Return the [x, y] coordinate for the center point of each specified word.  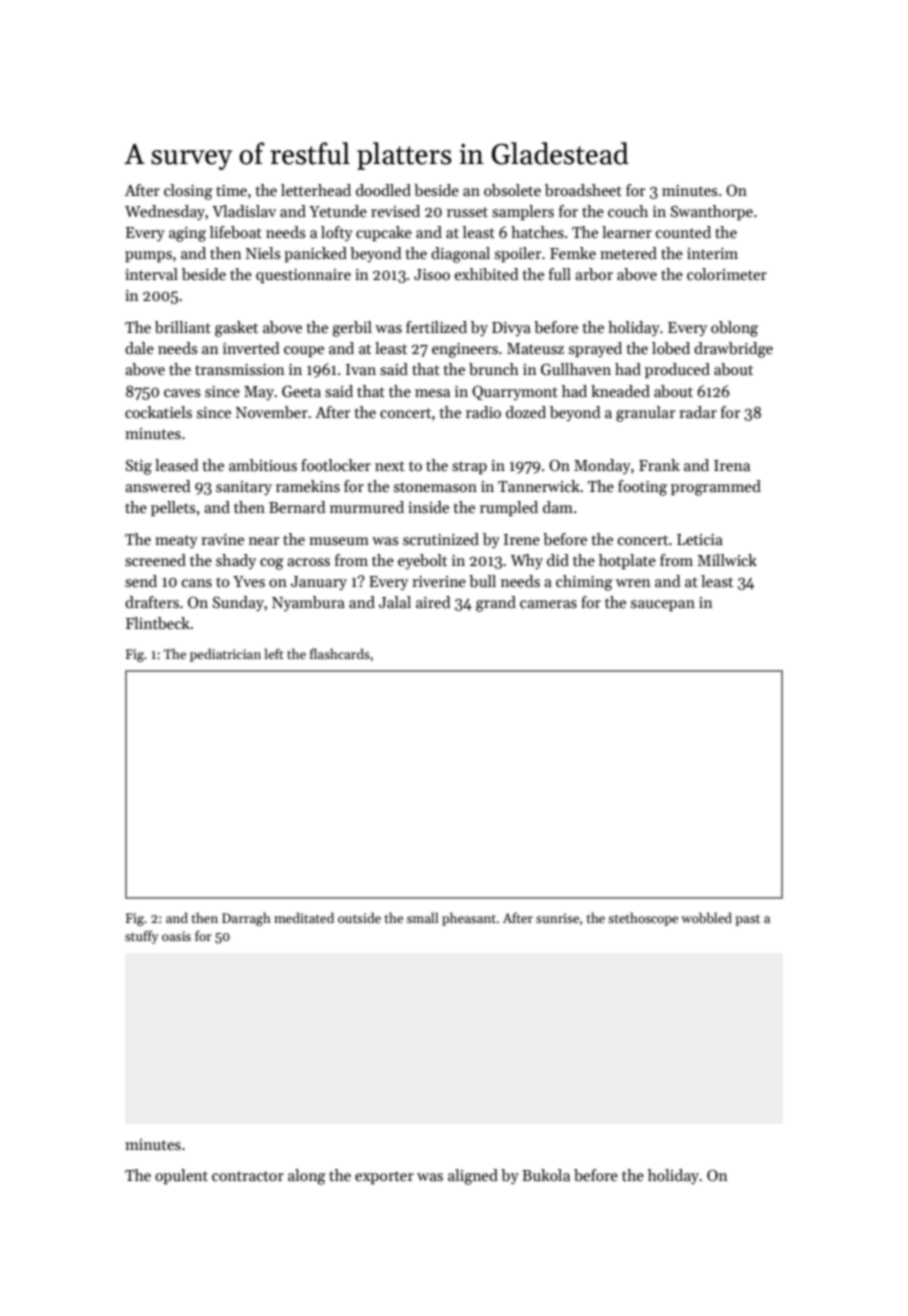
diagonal [460, 255]
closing [188, 192]
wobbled [706, 917]
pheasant [469, 919]
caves [182, 393]
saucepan [663, 605]
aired [433, 602]
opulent [181, 1176]
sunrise [557, 918]
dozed [526, 412]
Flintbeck [158, 623]
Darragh [246, 919]
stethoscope [643, 919]
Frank [659, 465]
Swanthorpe [712, 212]
